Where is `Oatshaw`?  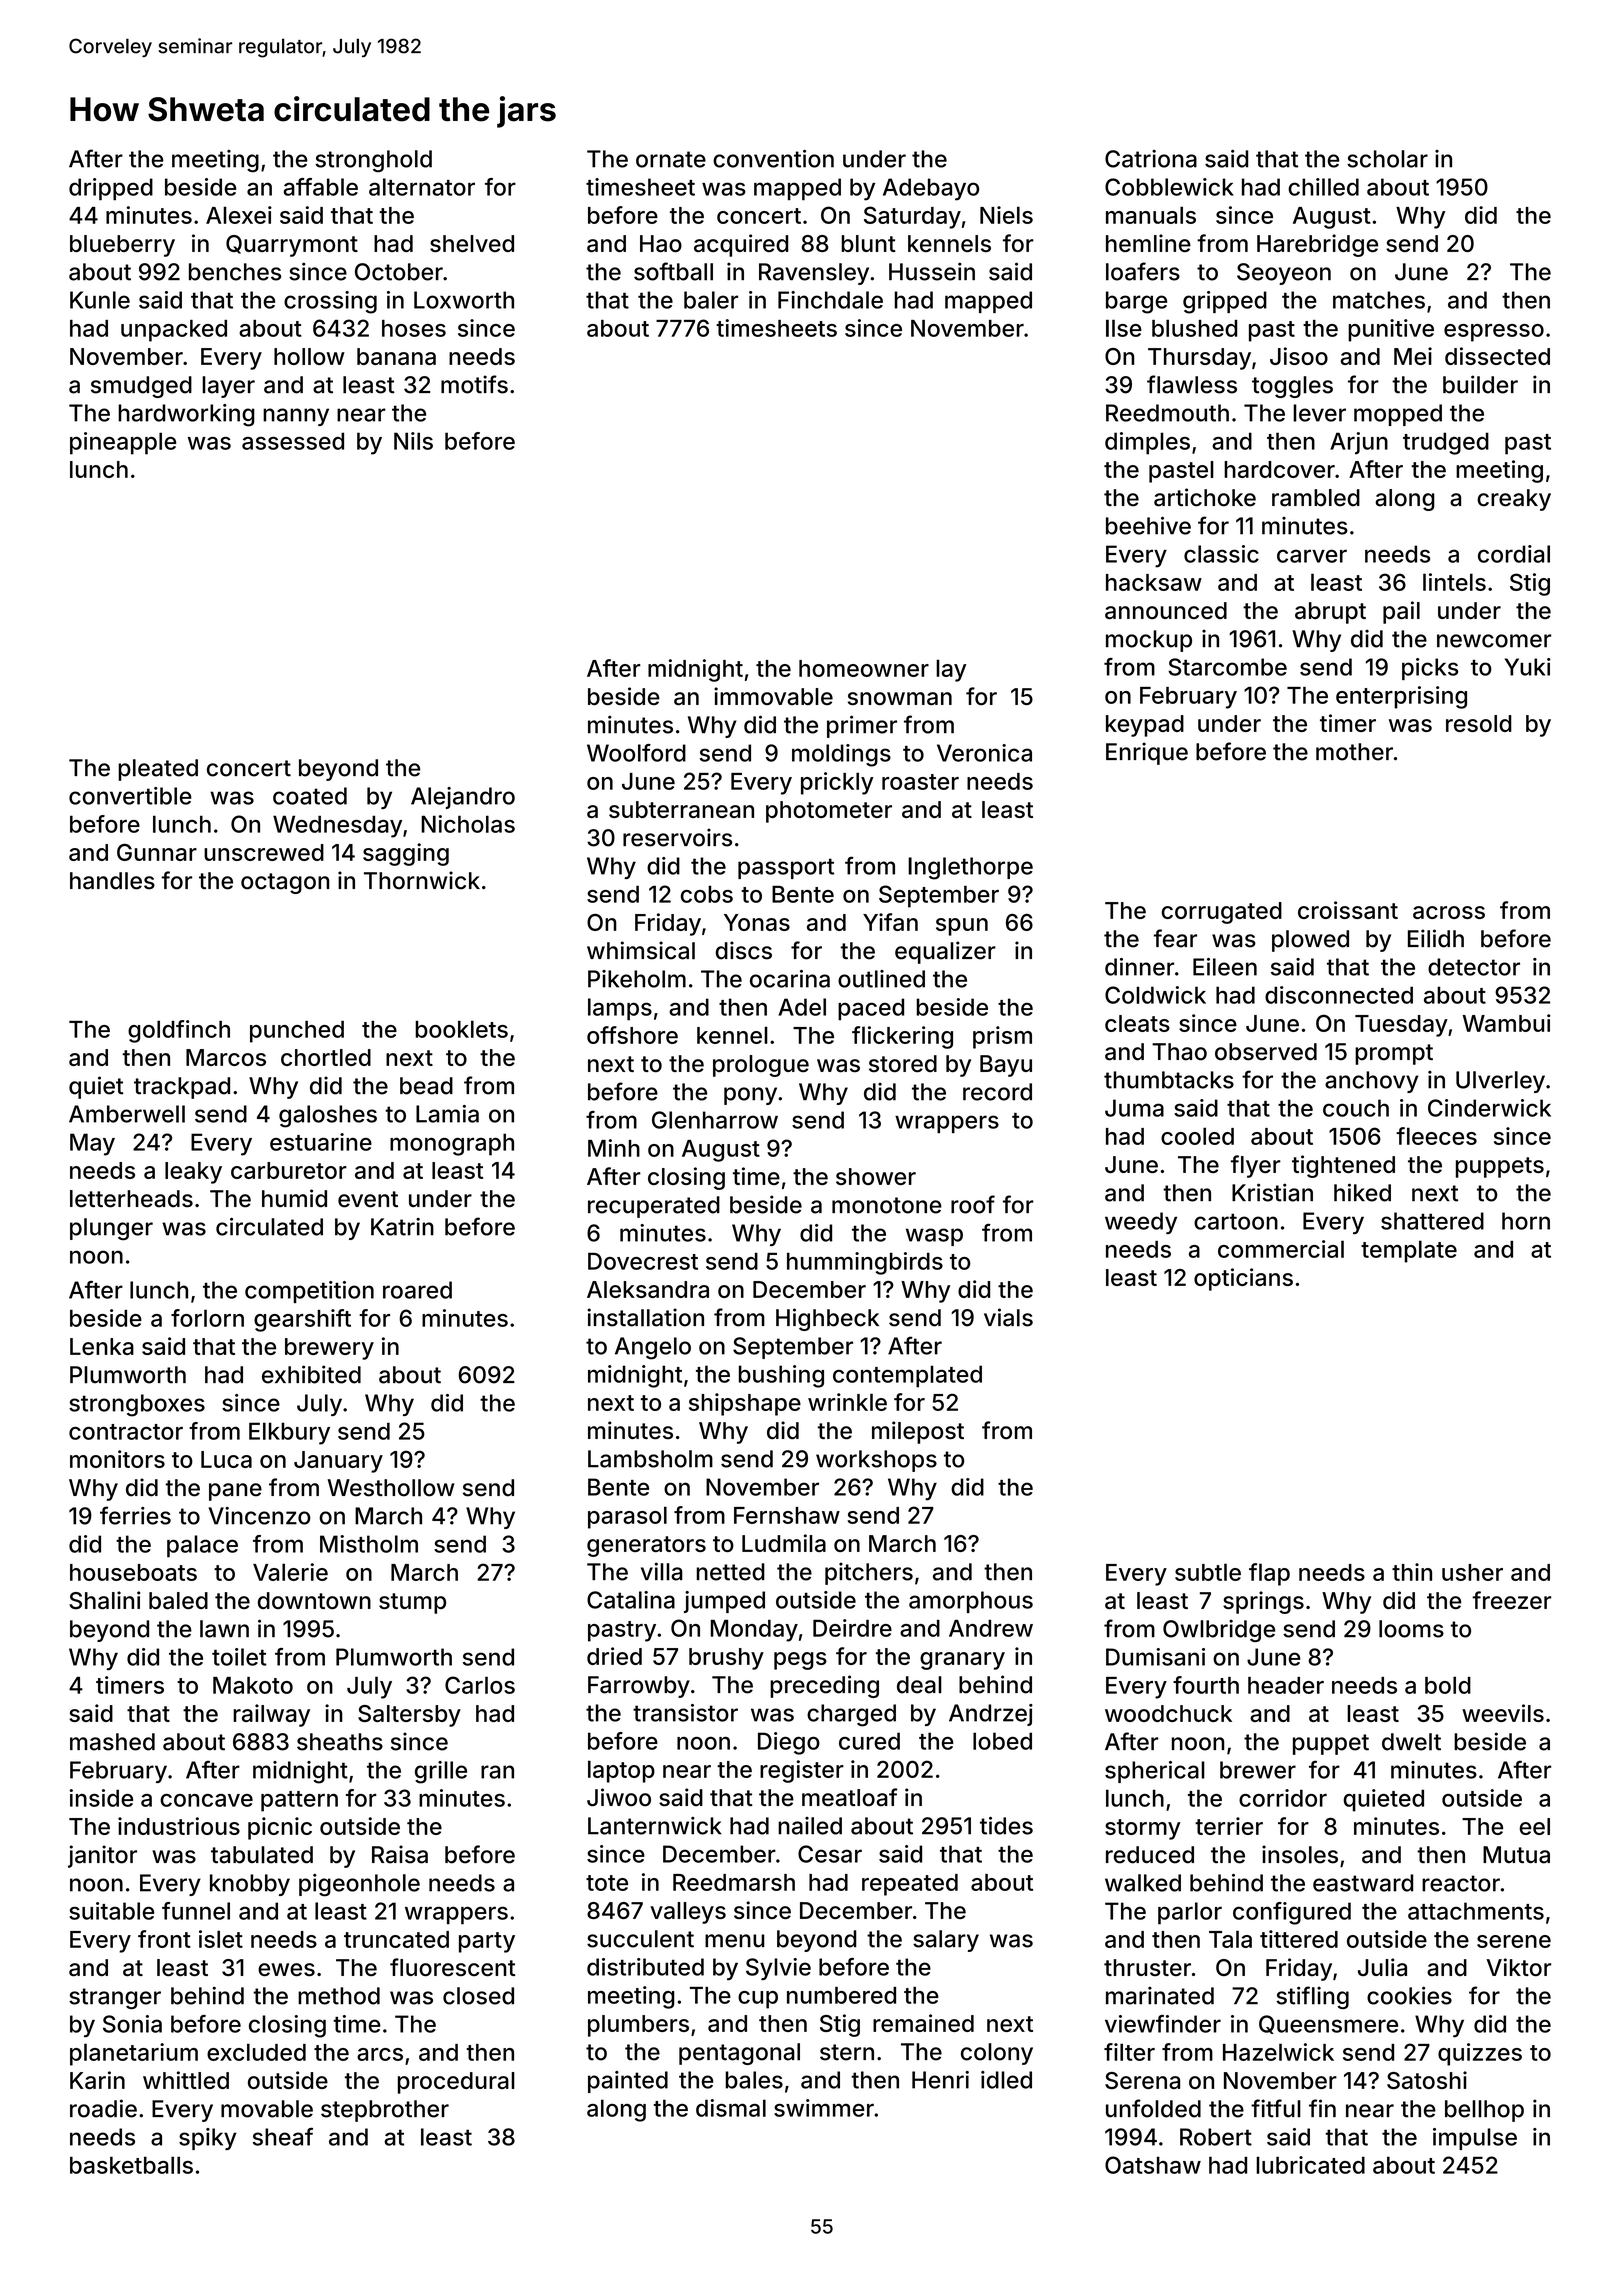
Oatshaw is located at coordinates (1153, 2165).
